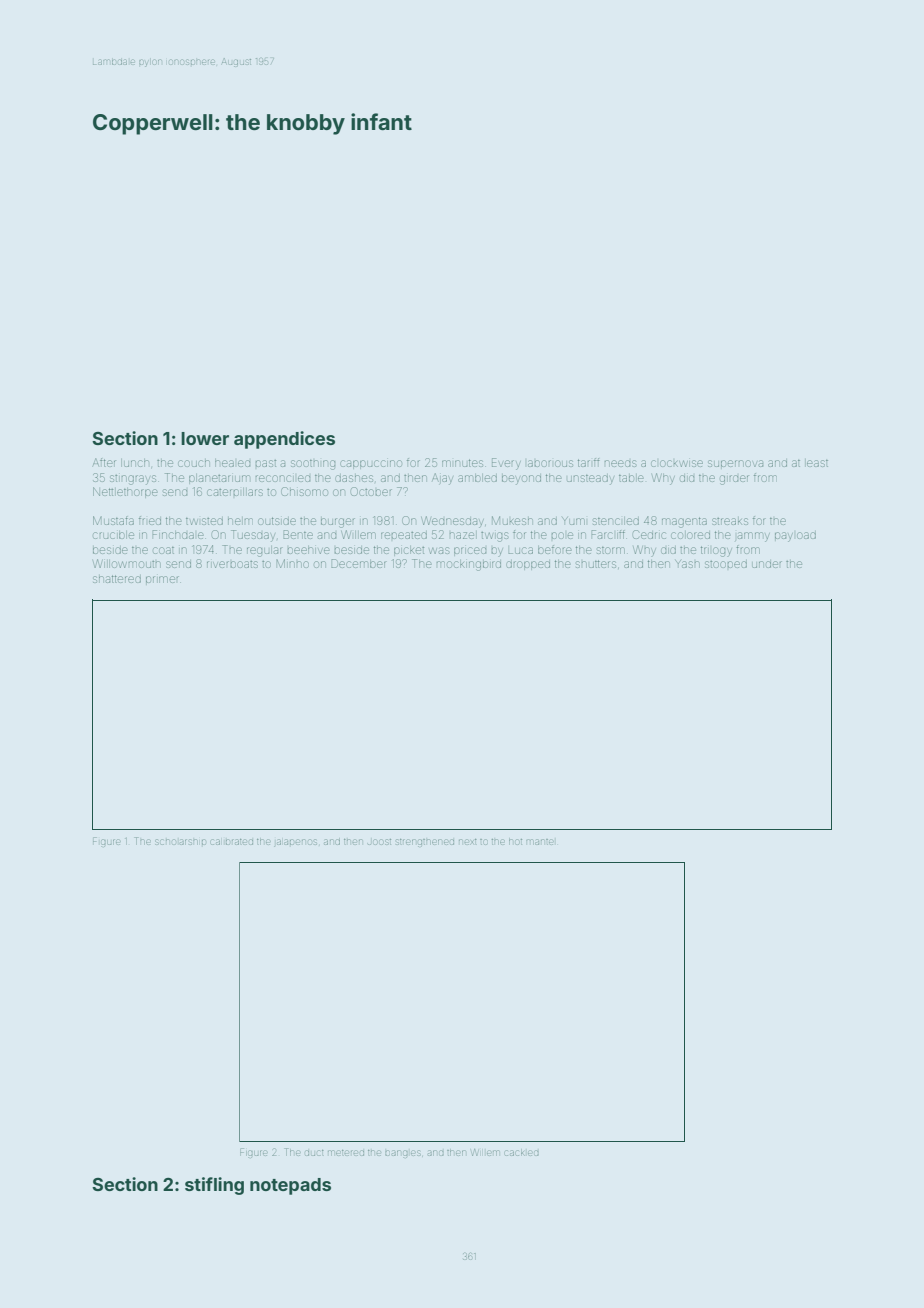 The image size is (924, 1308). I want to click on cackled, so click(522, 1153).
